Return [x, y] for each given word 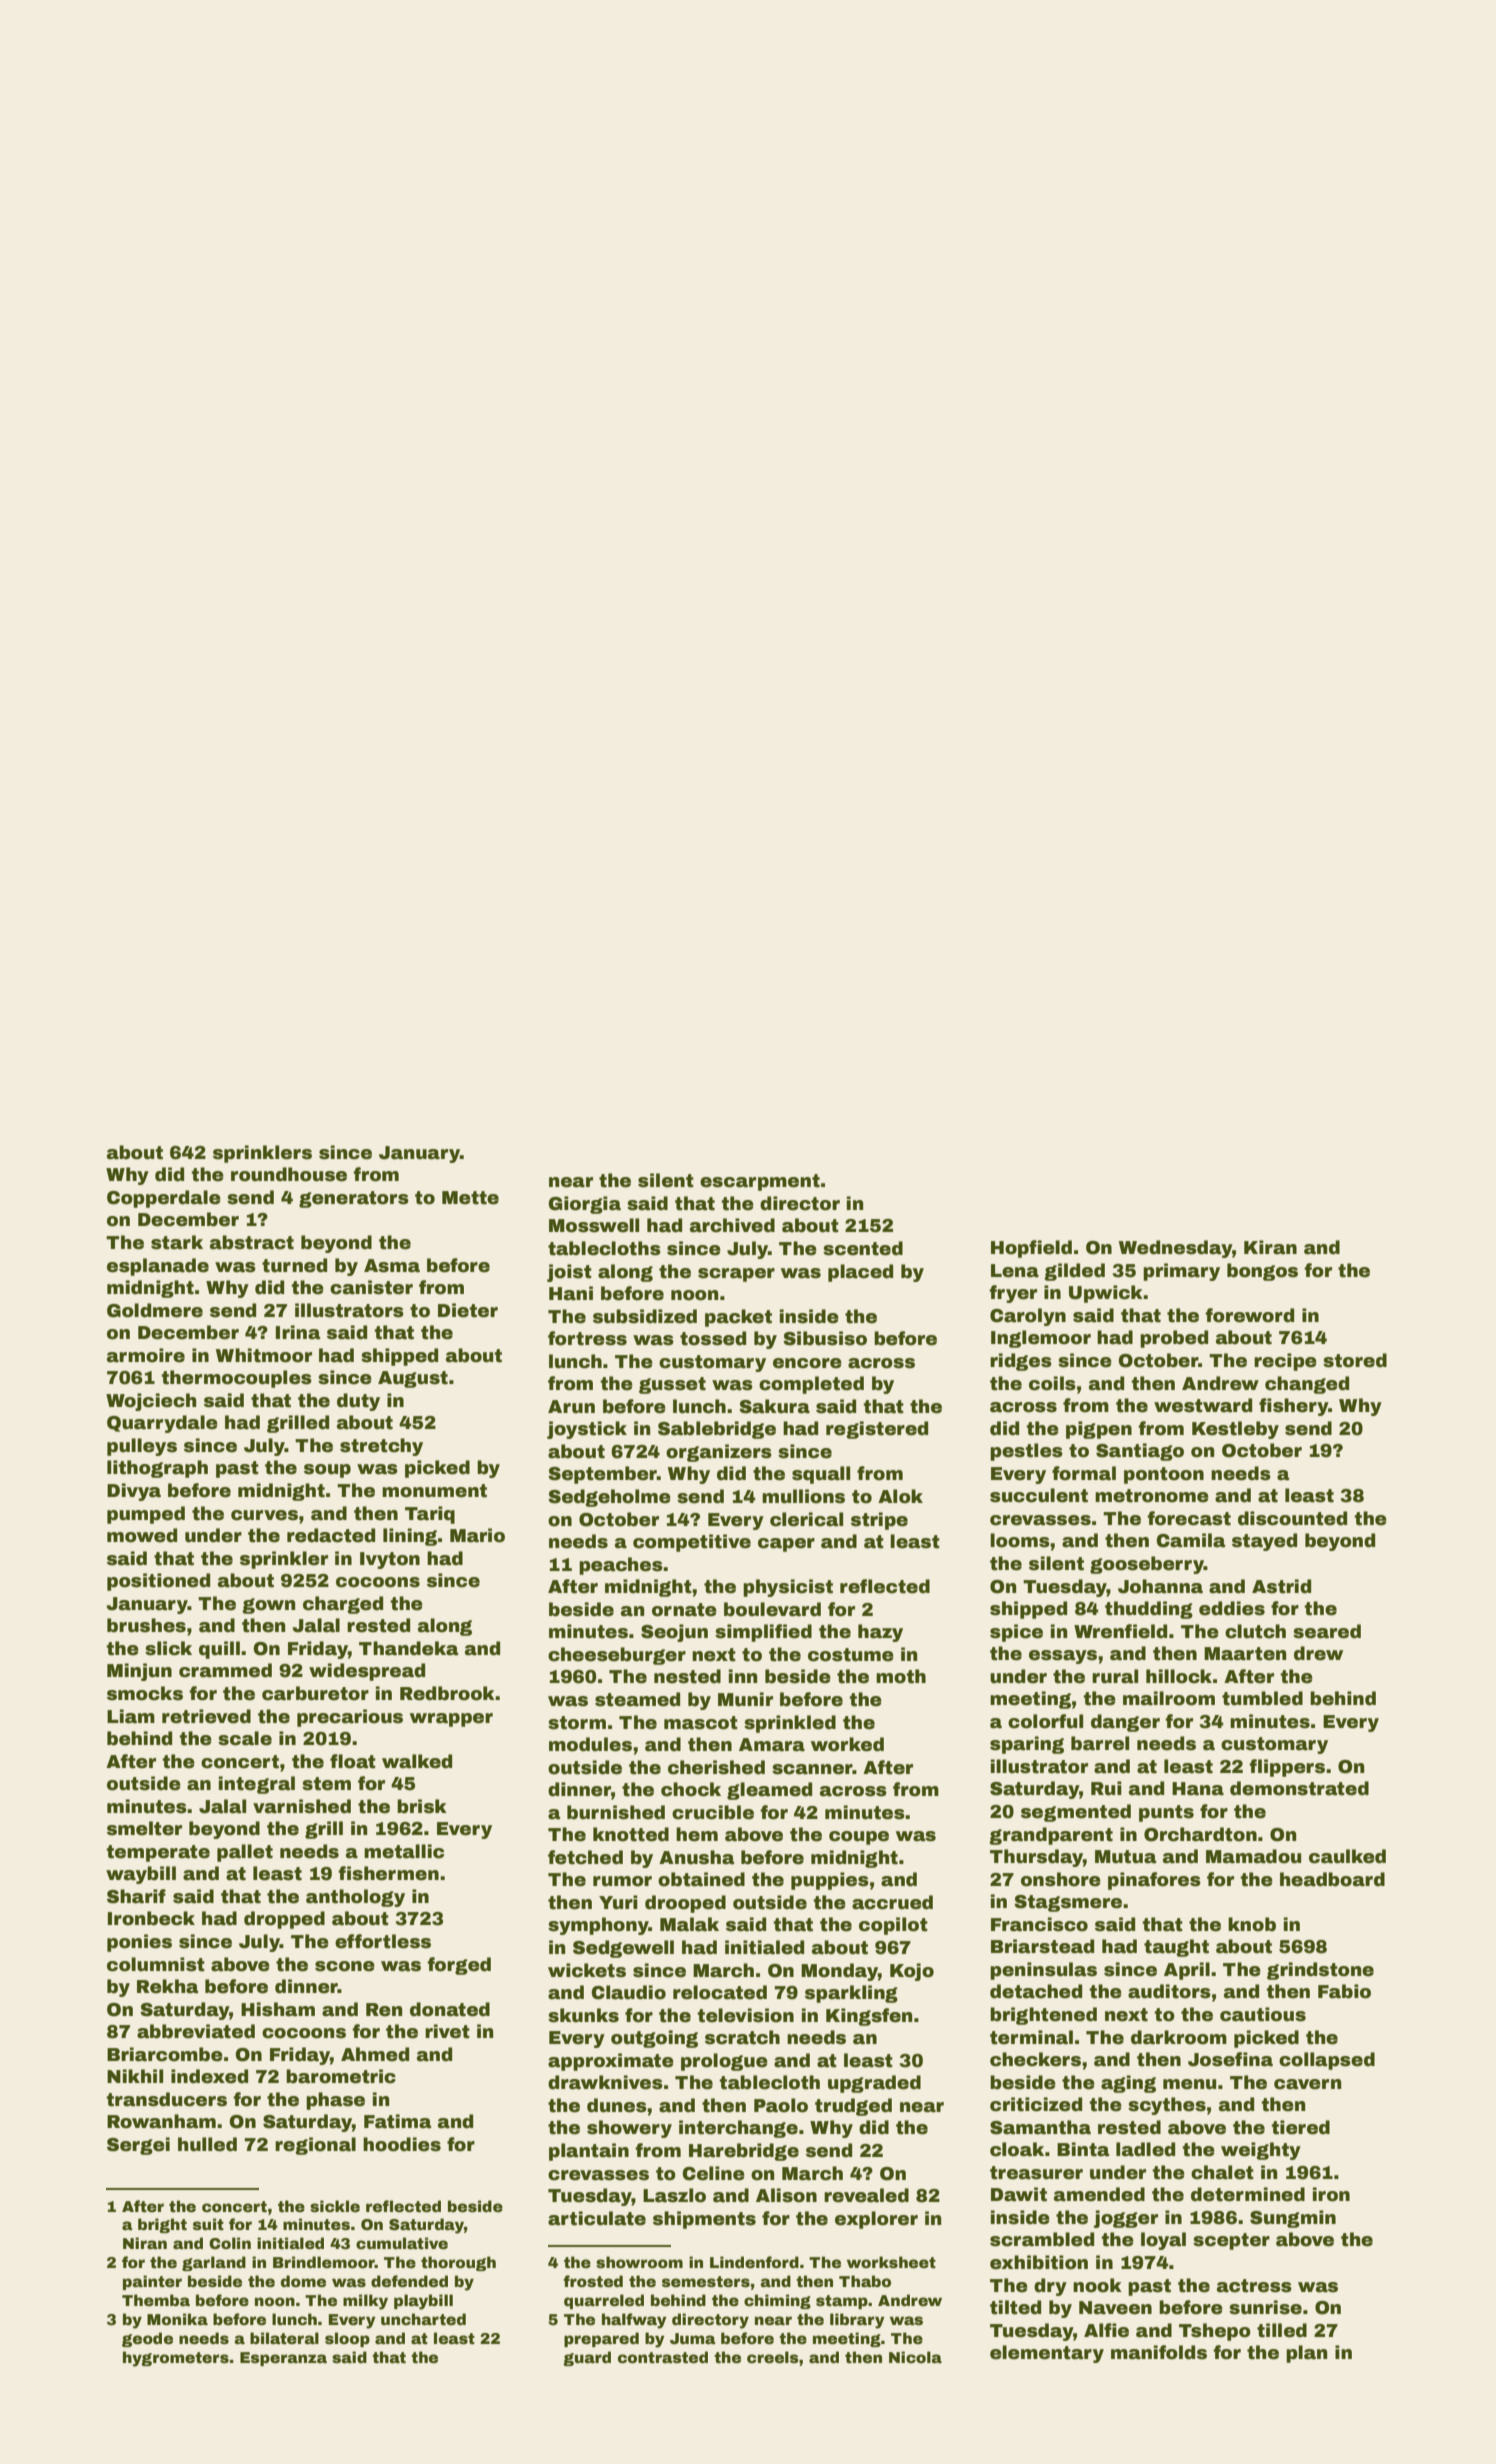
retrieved [206, 1716]
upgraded [874, 2084]
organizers [719, 1453]
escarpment [760, 1182]
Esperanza [283, 2359]
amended [1099, 2194]
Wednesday [1175, 1249]
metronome [1152, 1496]
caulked [1347, 1856]
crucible [713, 1812]
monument [434, 1491]
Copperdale [164, 1199]
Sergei [138, 2146]
